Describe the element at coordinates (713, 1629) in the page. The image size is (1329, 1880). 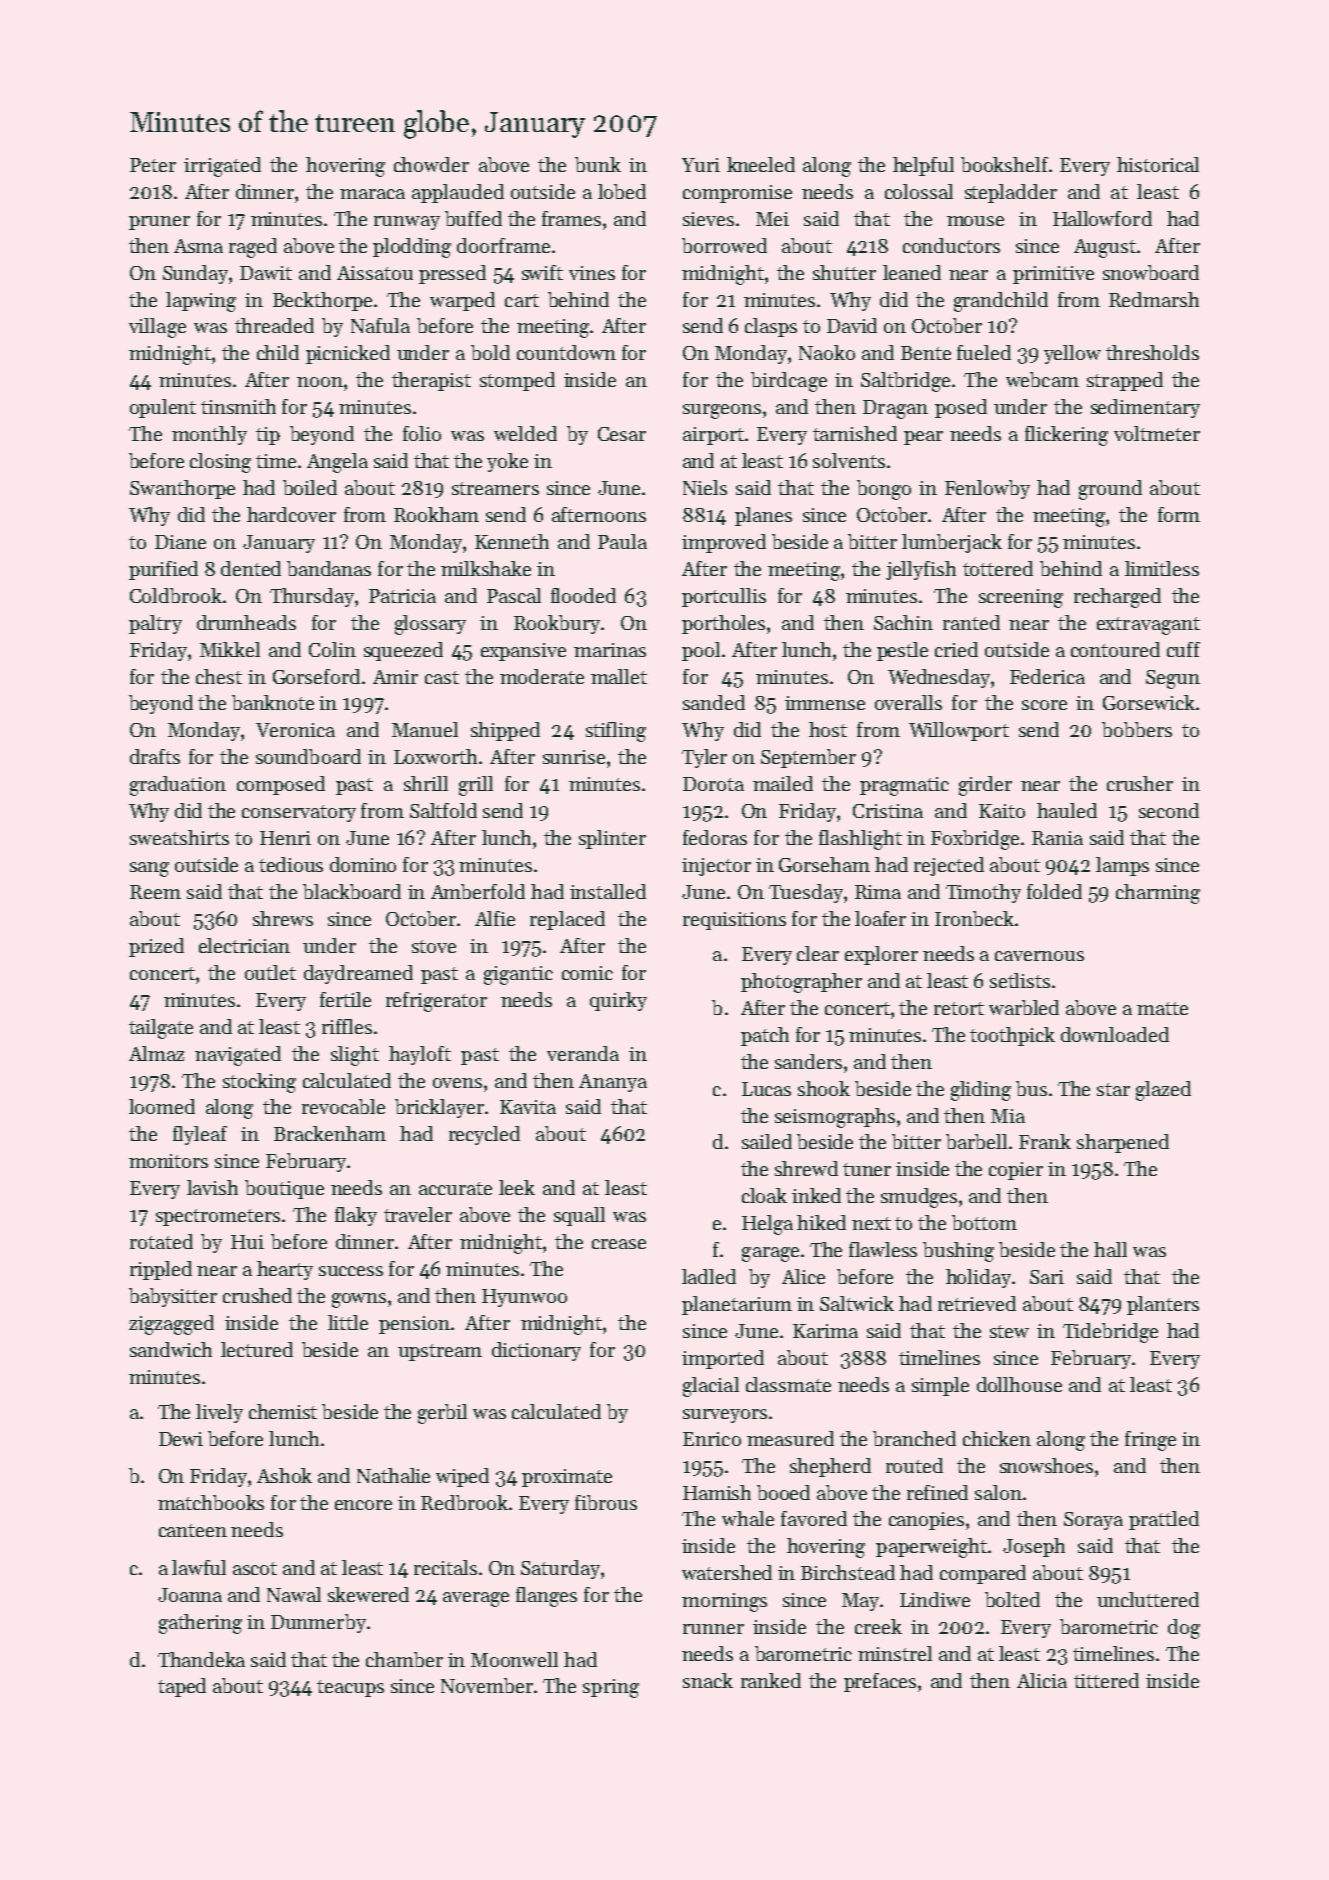
I see `runner` at that location.
